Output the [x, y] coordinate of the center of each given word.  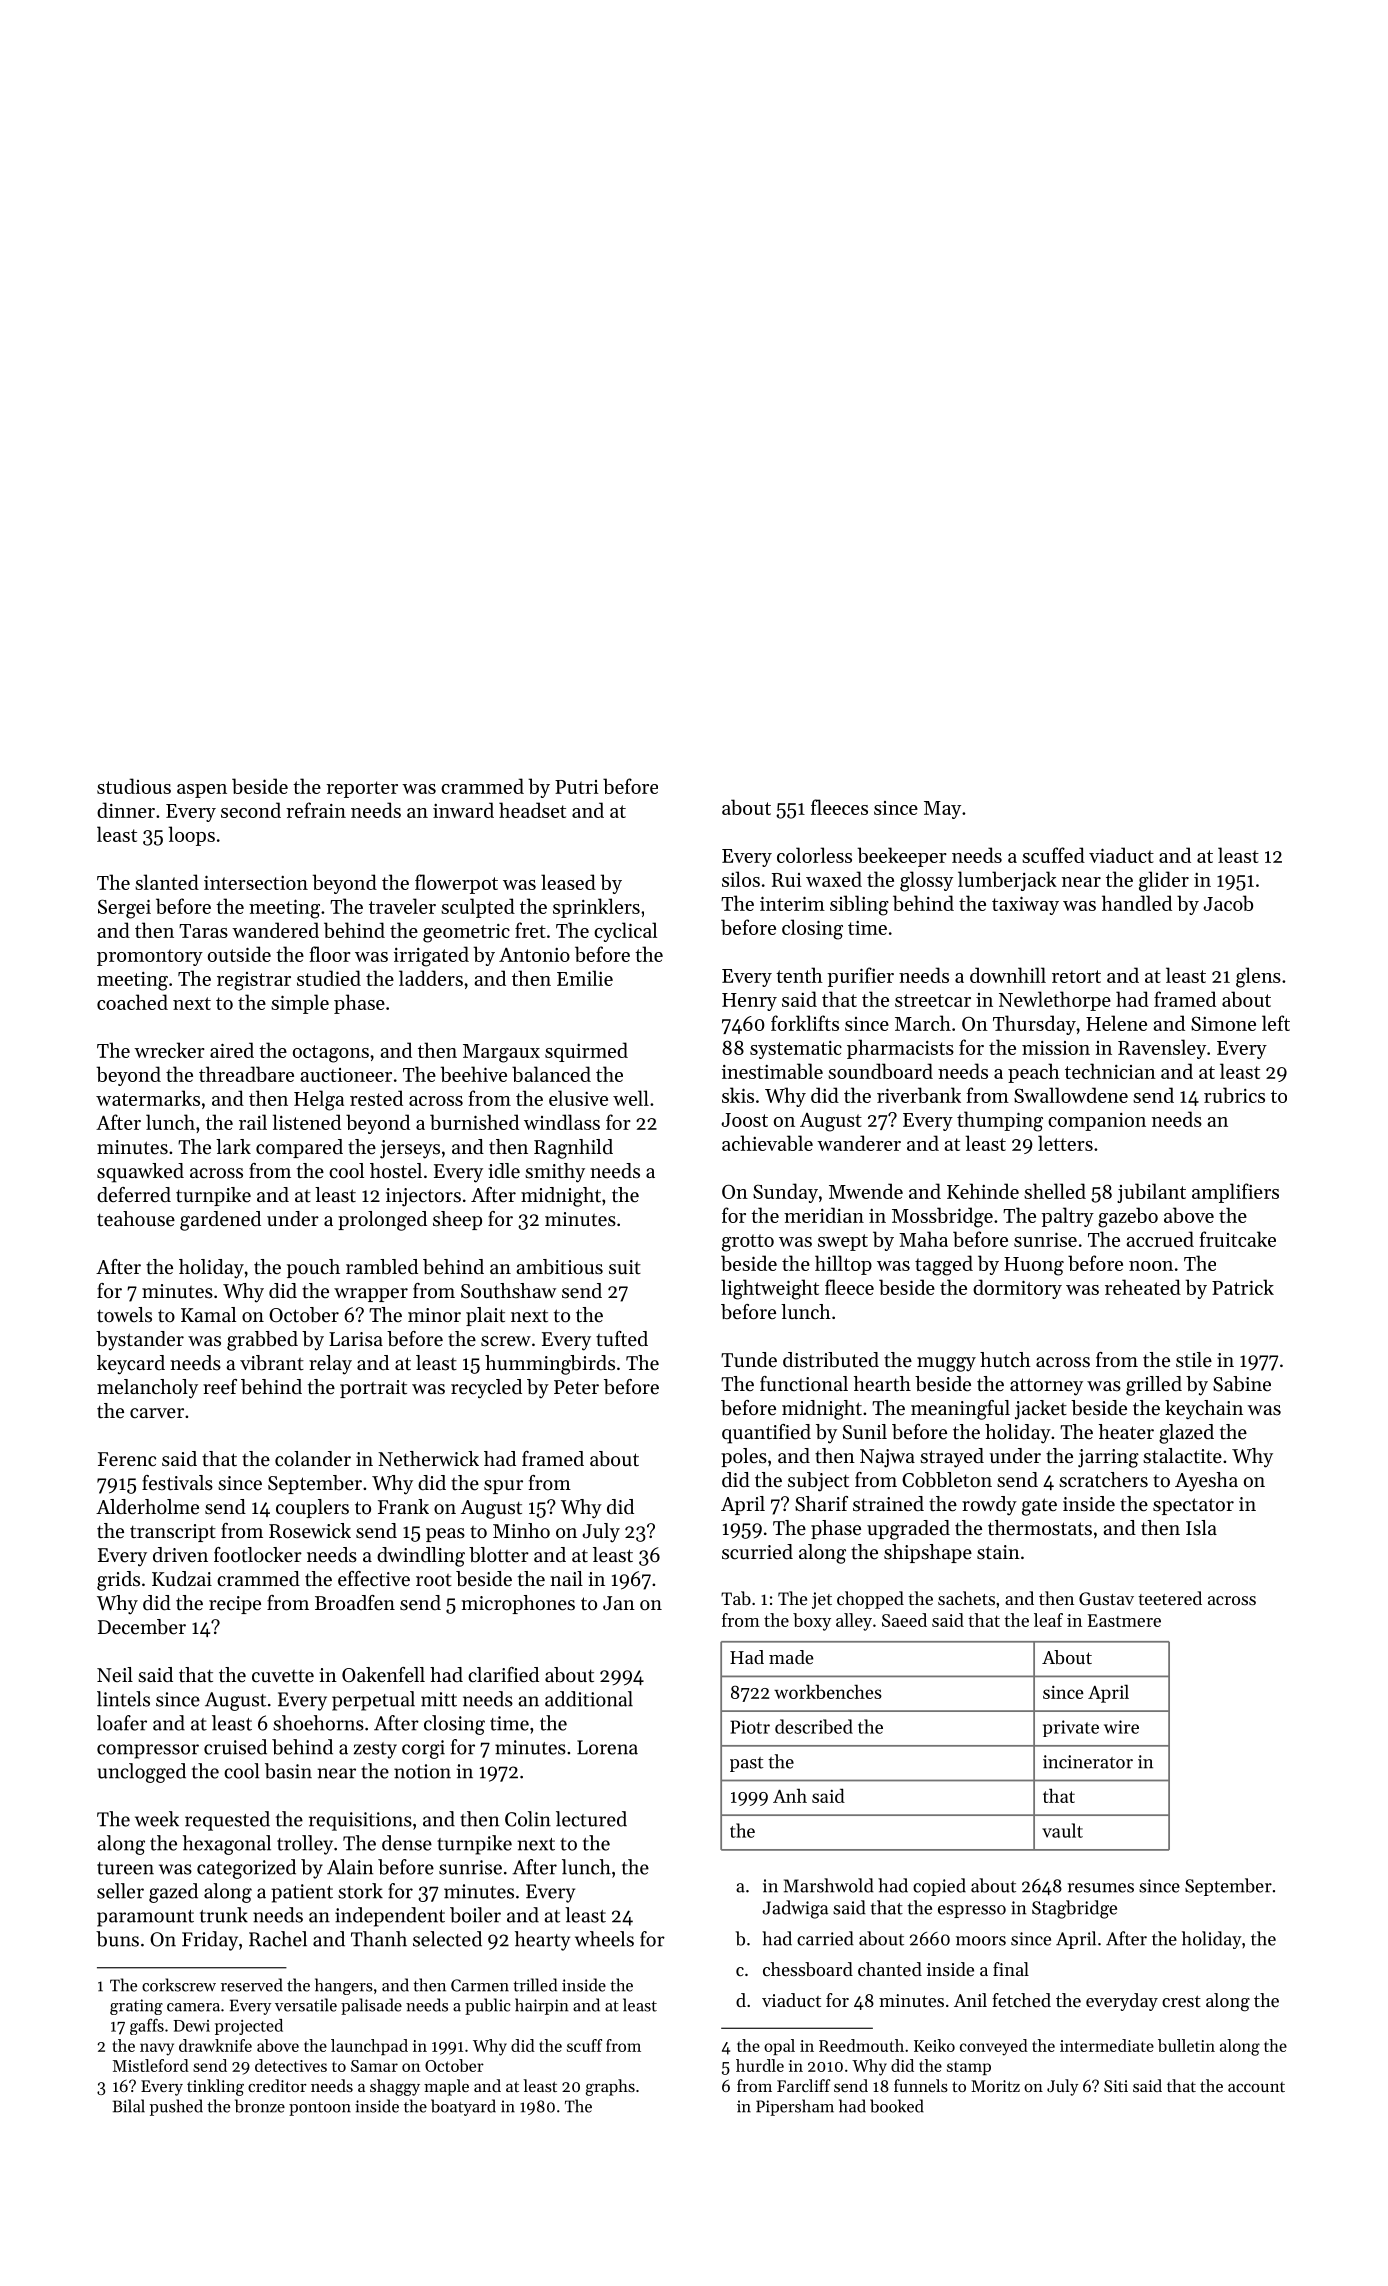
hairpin [542, 2006]
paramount [145, 1918]
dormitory [1017, 1289]
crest [1181, 2001]
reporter [362, 789]
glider [1164, 881]
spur [503, 1487]
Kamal [208, 1314]
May [942, 810]
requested [227, 1821]
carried [825, 1938]
